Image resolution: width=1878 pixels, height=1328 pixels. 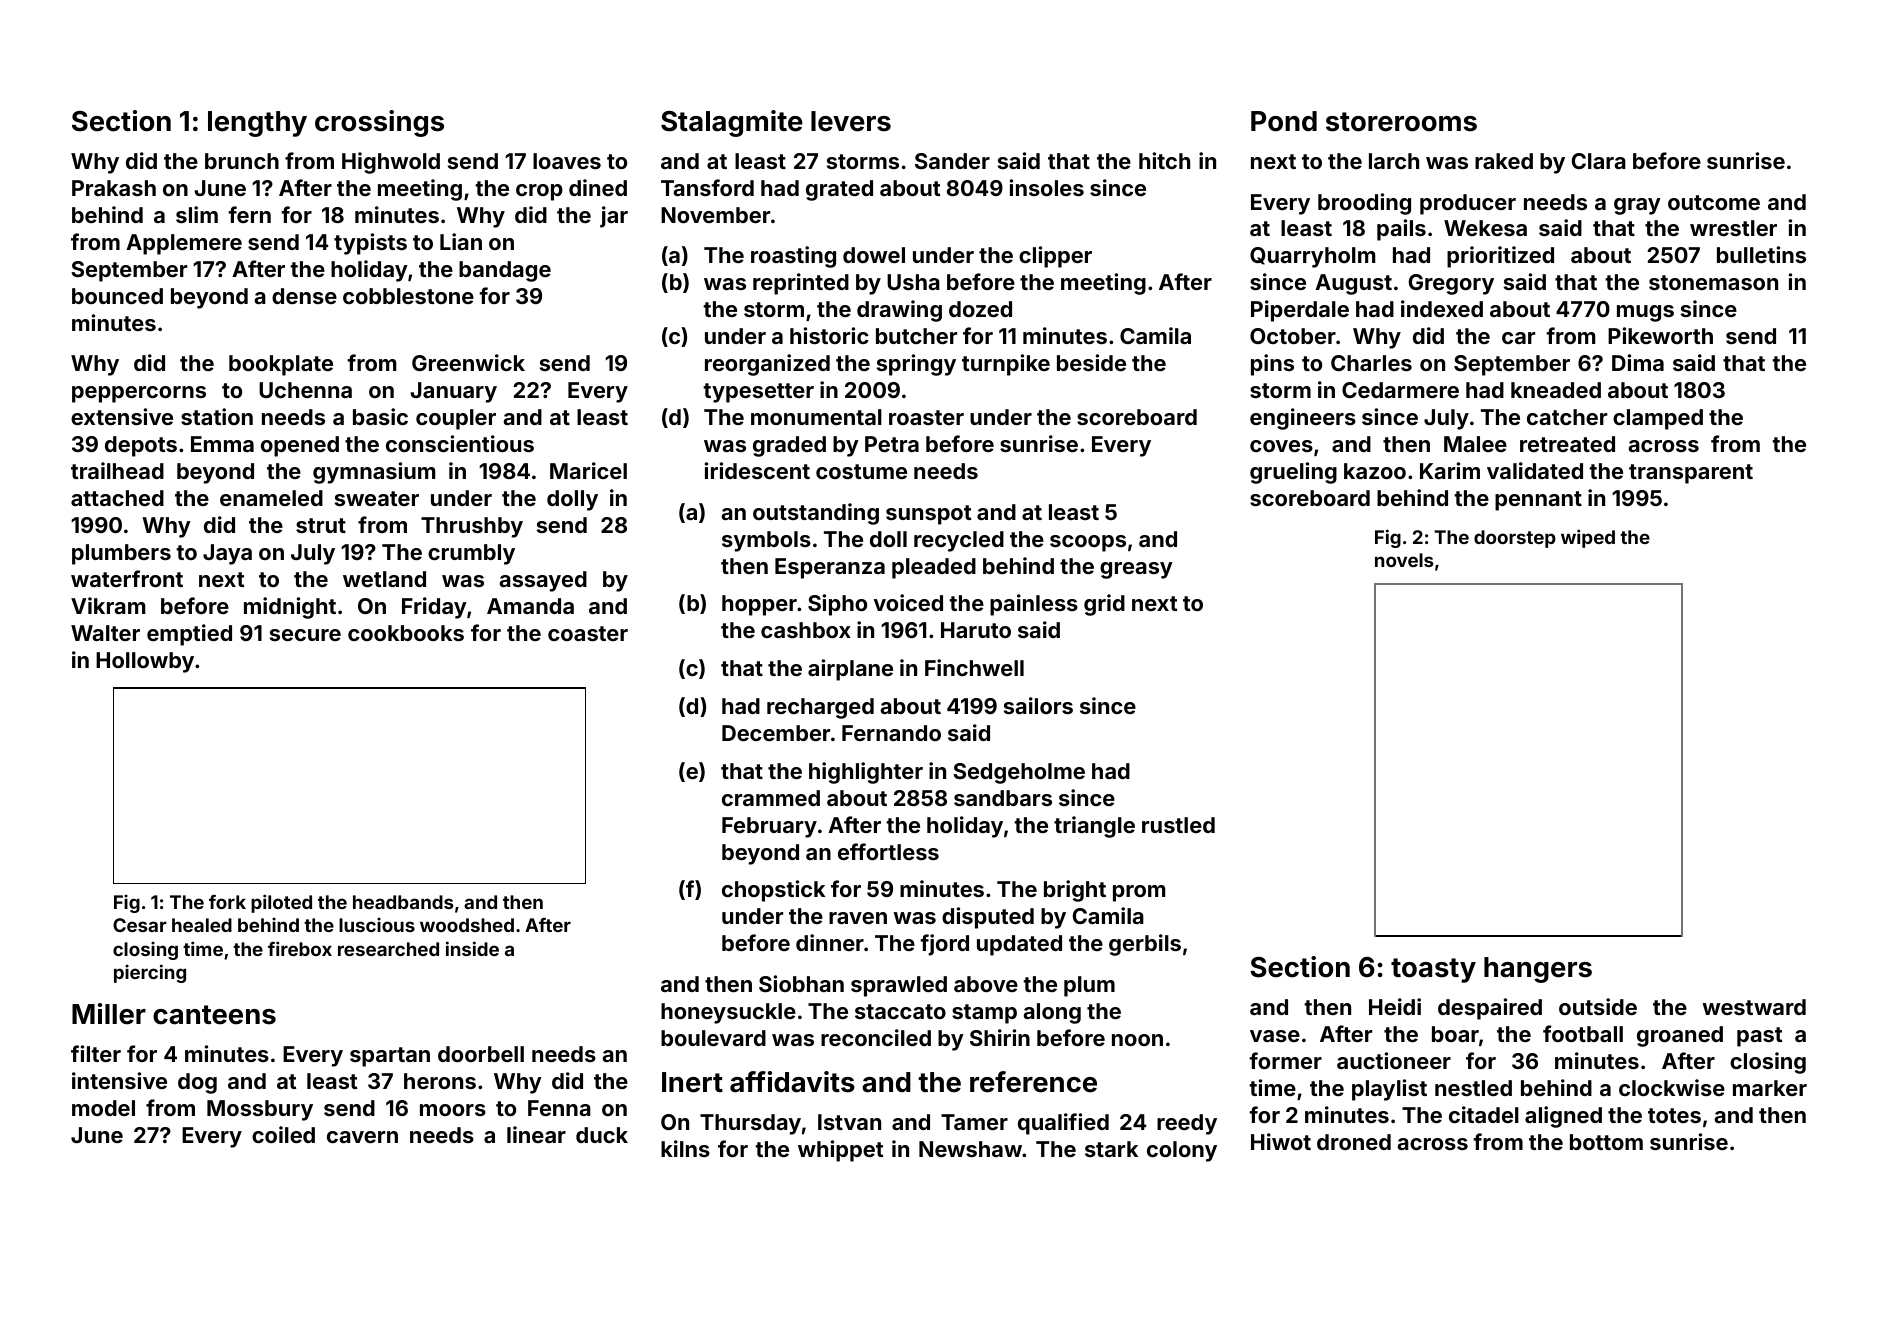 I want to click on wetland, so click(x=384, y=579).
